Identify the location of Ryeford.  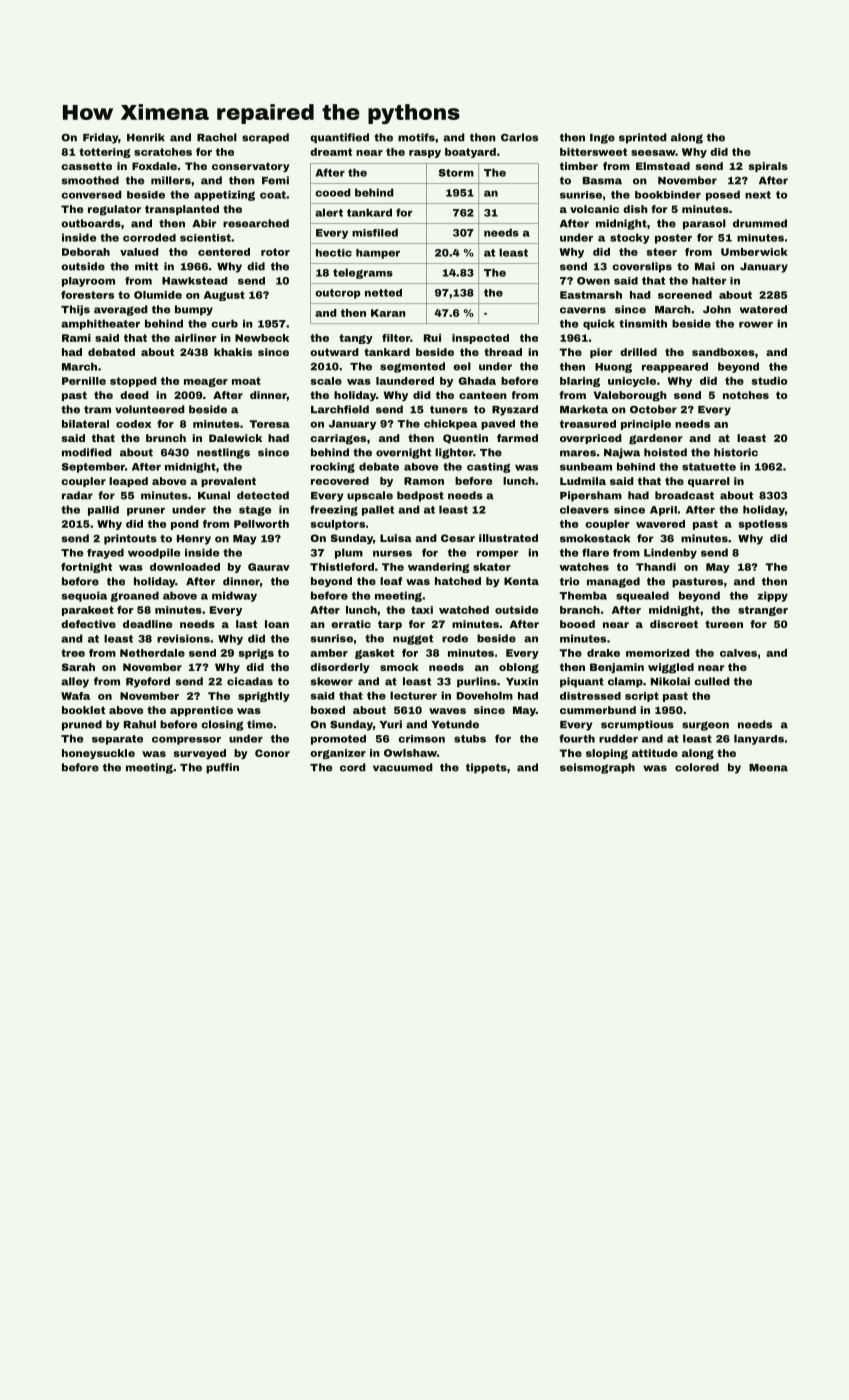
(148, 682).
